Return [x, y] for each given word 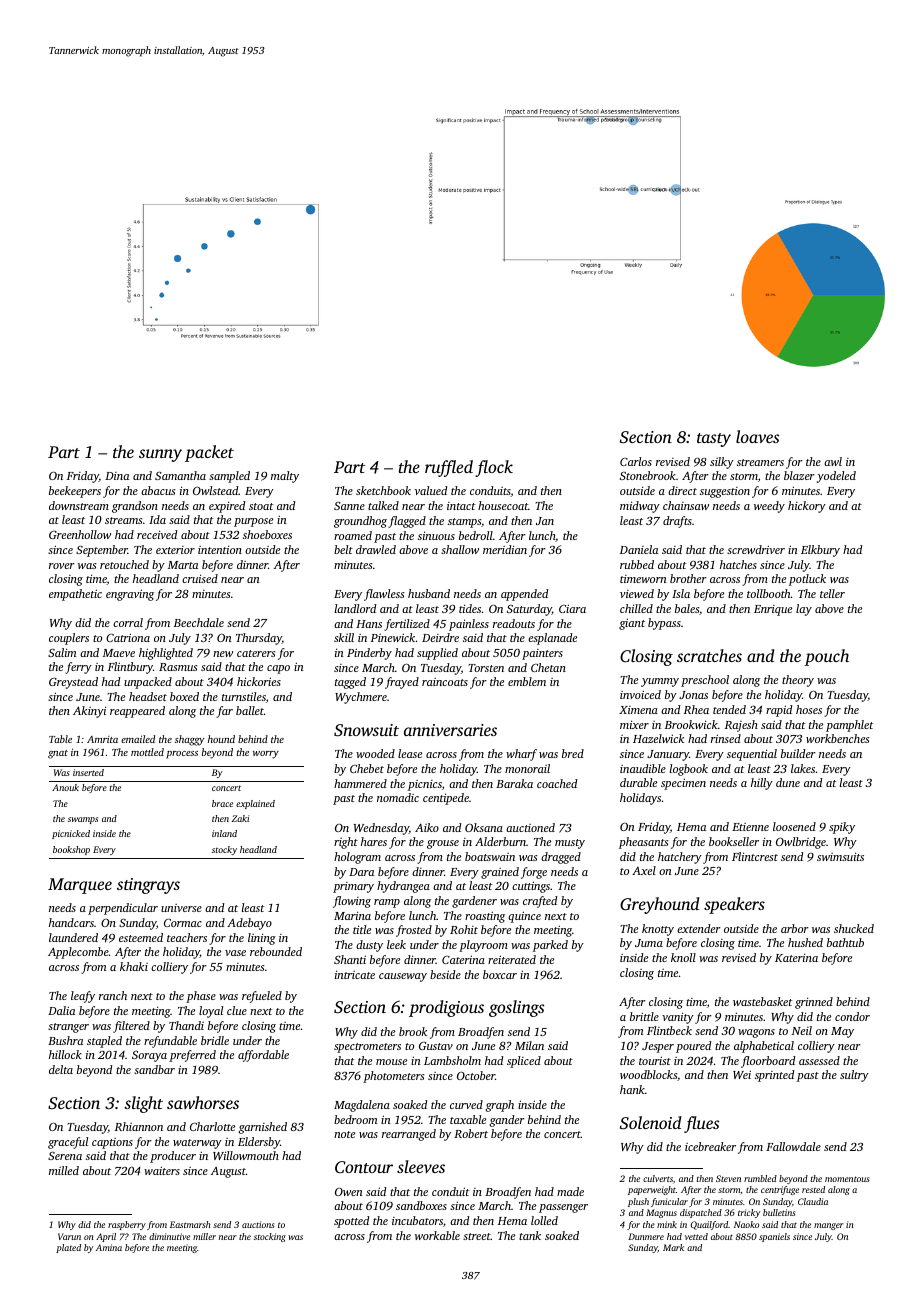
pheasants [644, 843]
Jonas [693, 695]
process [182, 755]
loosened [794, 826]
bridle [215, 1040]
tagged [350, 683]
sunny [160, 455]
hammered [360, 783]
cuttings [531, 887]
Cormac [183, 922]
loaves [757, 436]
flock [494, 468]
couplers [69, 639]
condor [852, 1016]
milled [64, 1170]
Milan [529, 1045]
